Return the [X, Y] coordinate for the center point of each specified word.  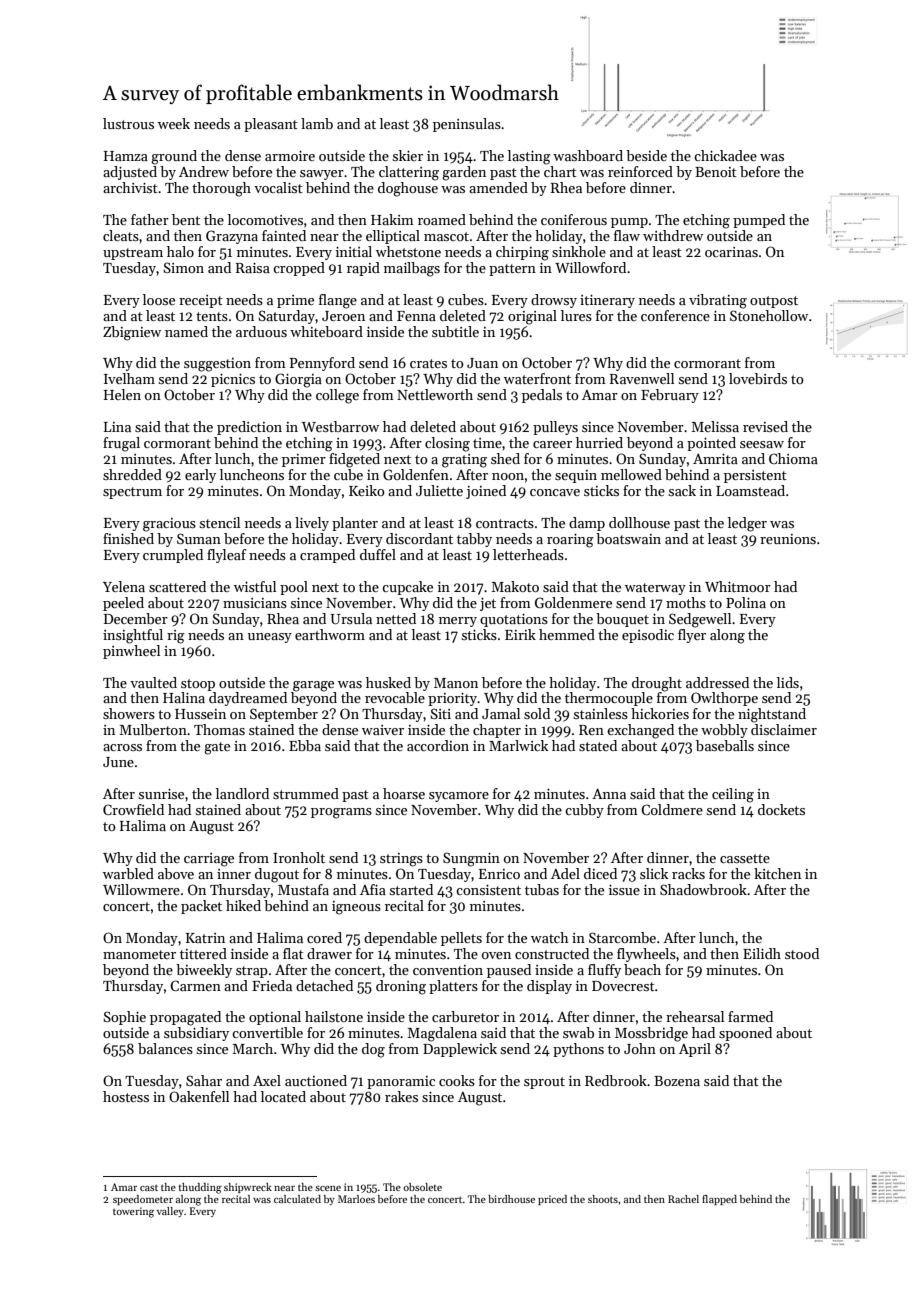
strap [252, 972]
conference [675, 315]
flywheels [646, 955]
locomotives [265, 219]
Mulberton [153, 729]
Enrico [499, 874]
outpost [774, 302]
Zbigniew [132, 333]
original [532, 317]
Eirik [520, 634]
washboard [588, 155]
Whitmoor [738, 586]
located [283, 1096]
